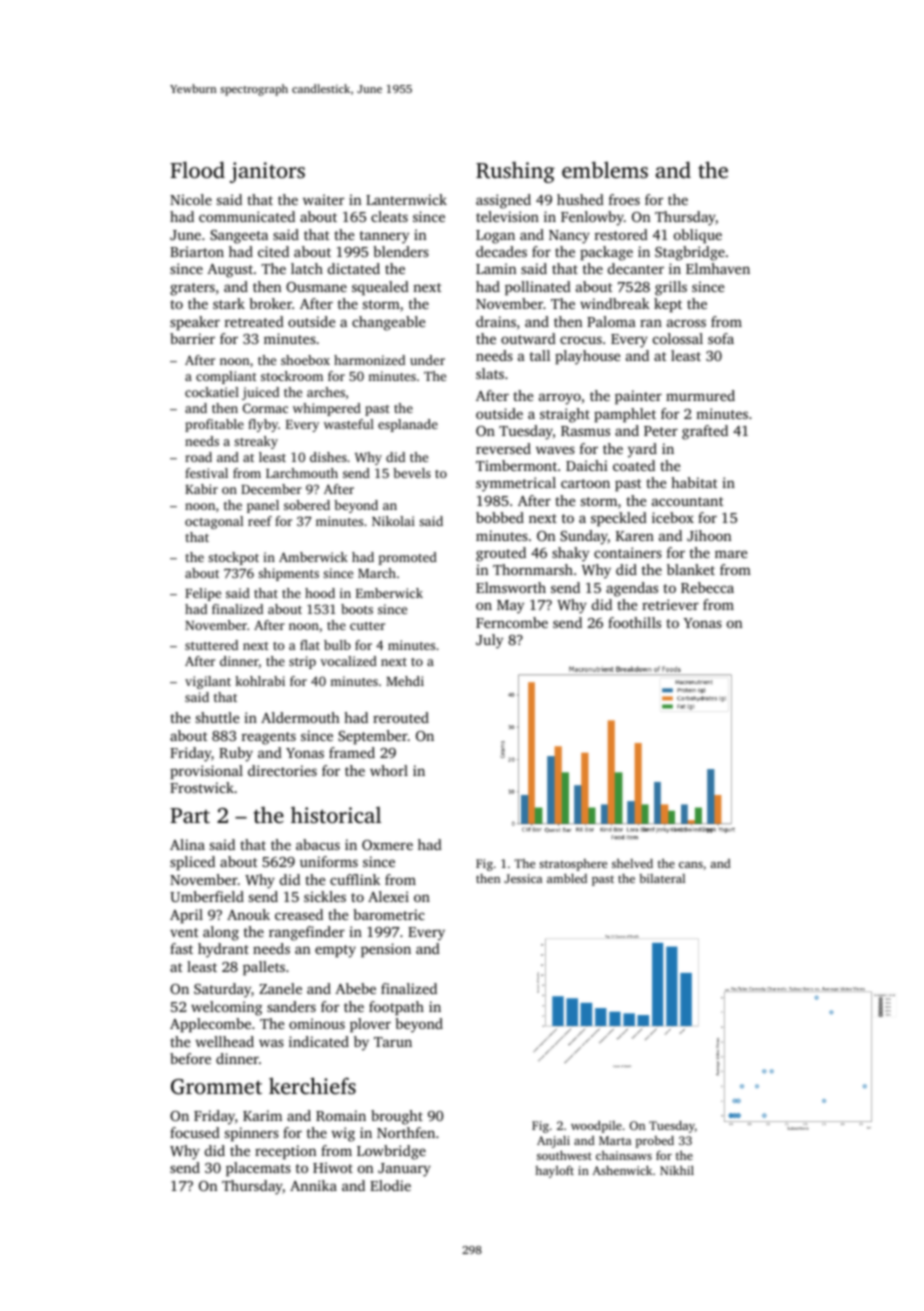 The width and height of the screenshot is (924, 1311). What do you see at coordinates (567, 878) in the screenshot?
I see `ambled` at bounding box center [567, 878].
